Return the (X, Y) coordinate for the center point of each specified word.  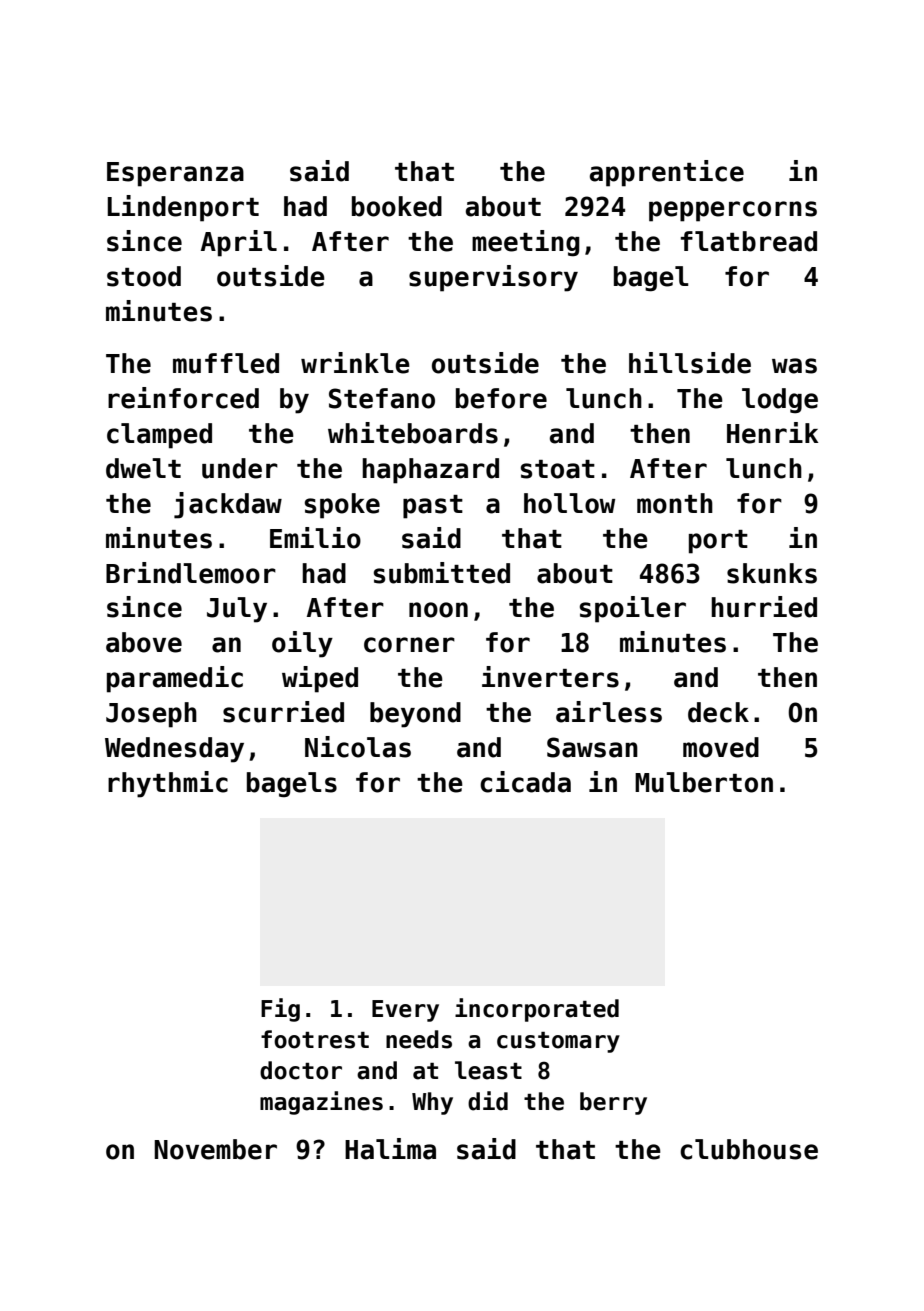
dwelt (143, 468)
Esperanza (175, 174)
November (215, 1149)
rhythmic (168, 784)
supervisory (493, 278)
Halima (390, 1149)
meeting (526, 243)
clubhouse (749, 1149)
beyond (415, 715)
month (675, 503)
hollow (569, 503)
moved (721, 747)
